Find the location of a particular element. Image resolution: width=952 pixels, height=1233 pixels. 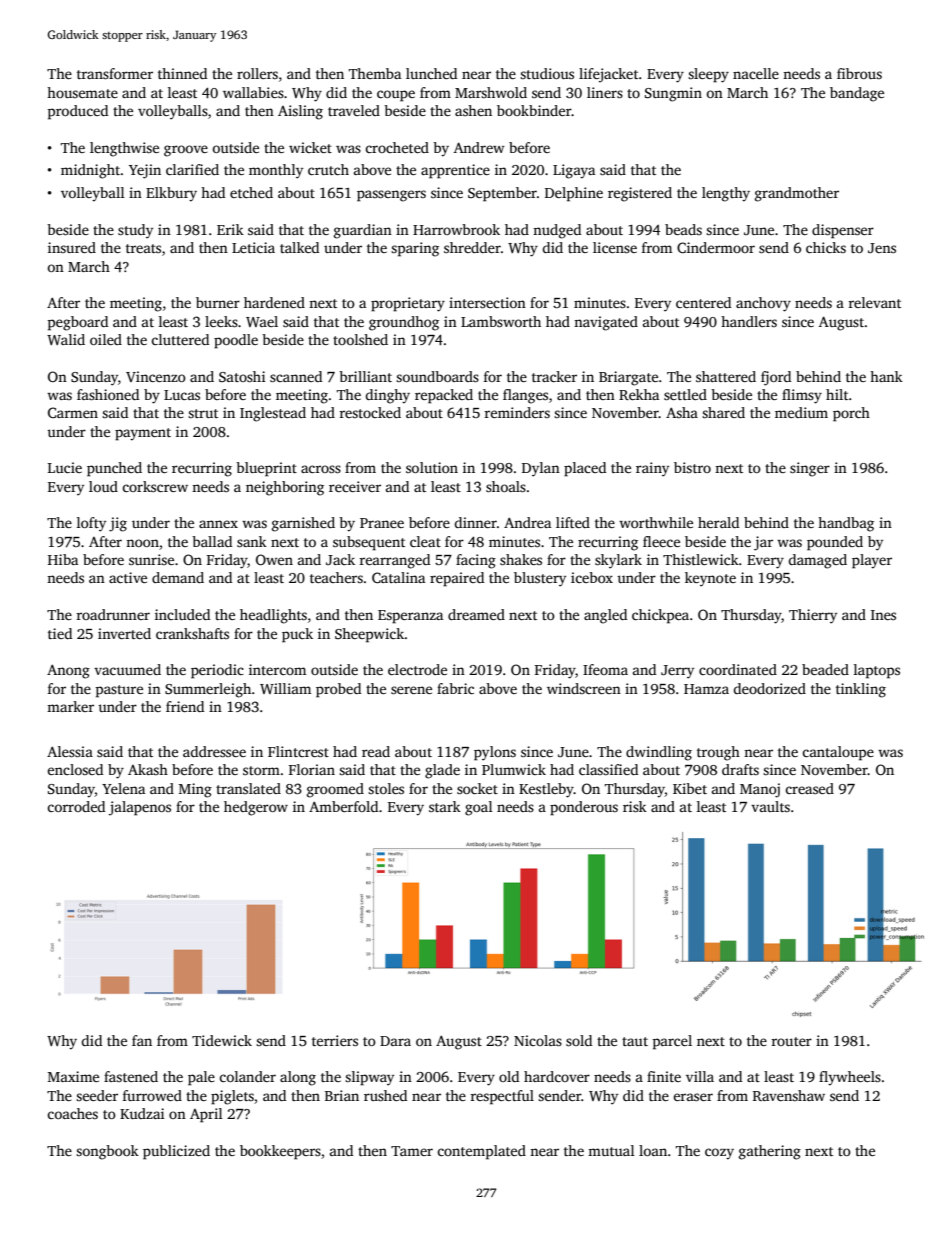

transformer is located at coordinates (115, 73).
